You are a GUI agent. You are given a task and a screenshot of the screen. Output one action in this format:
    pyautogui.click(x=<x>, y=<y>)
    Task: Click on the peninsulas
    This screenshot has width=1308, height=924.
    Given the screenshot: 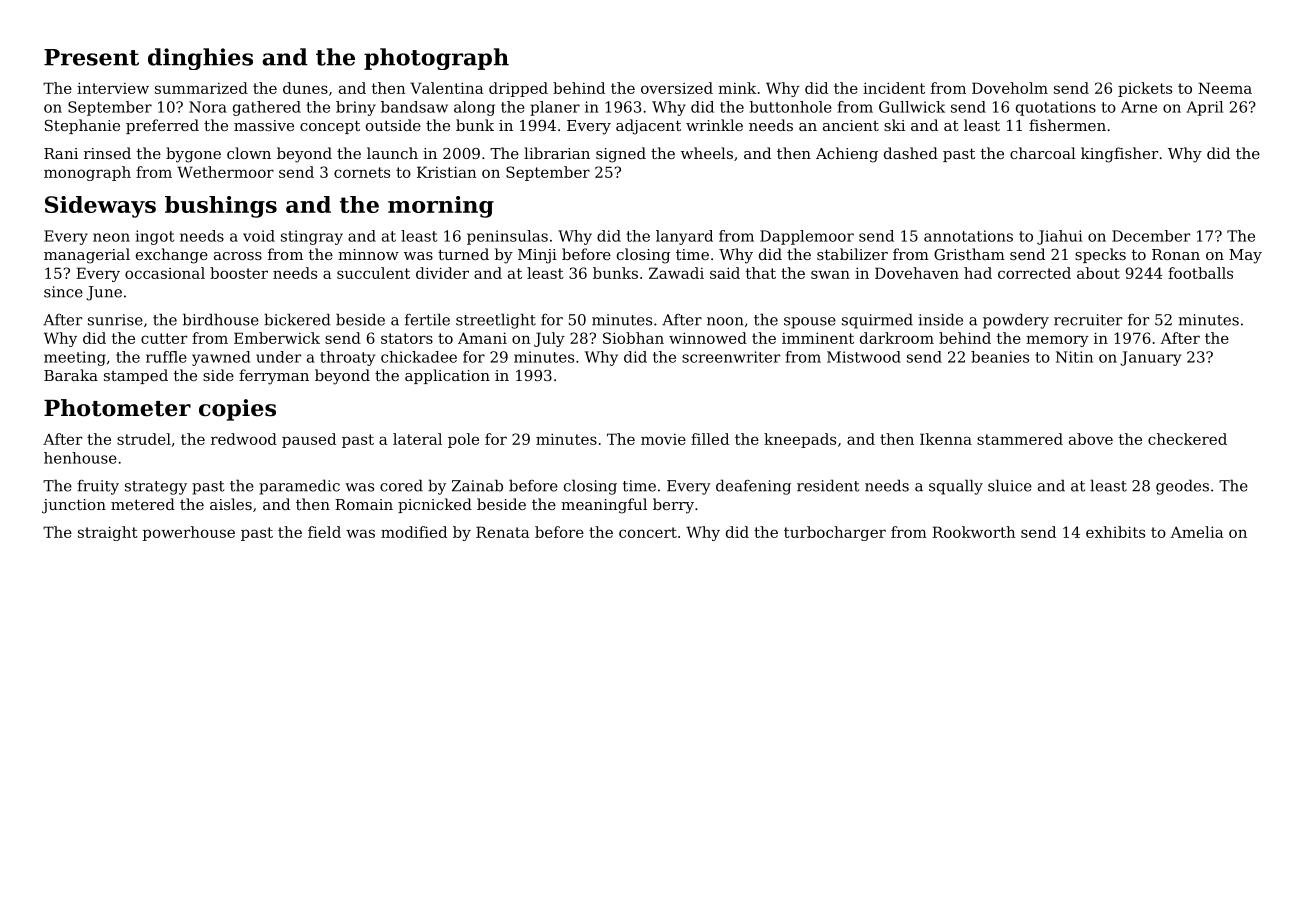 What is the action you would take?
    pyautogui.click(x=507, y=237)
